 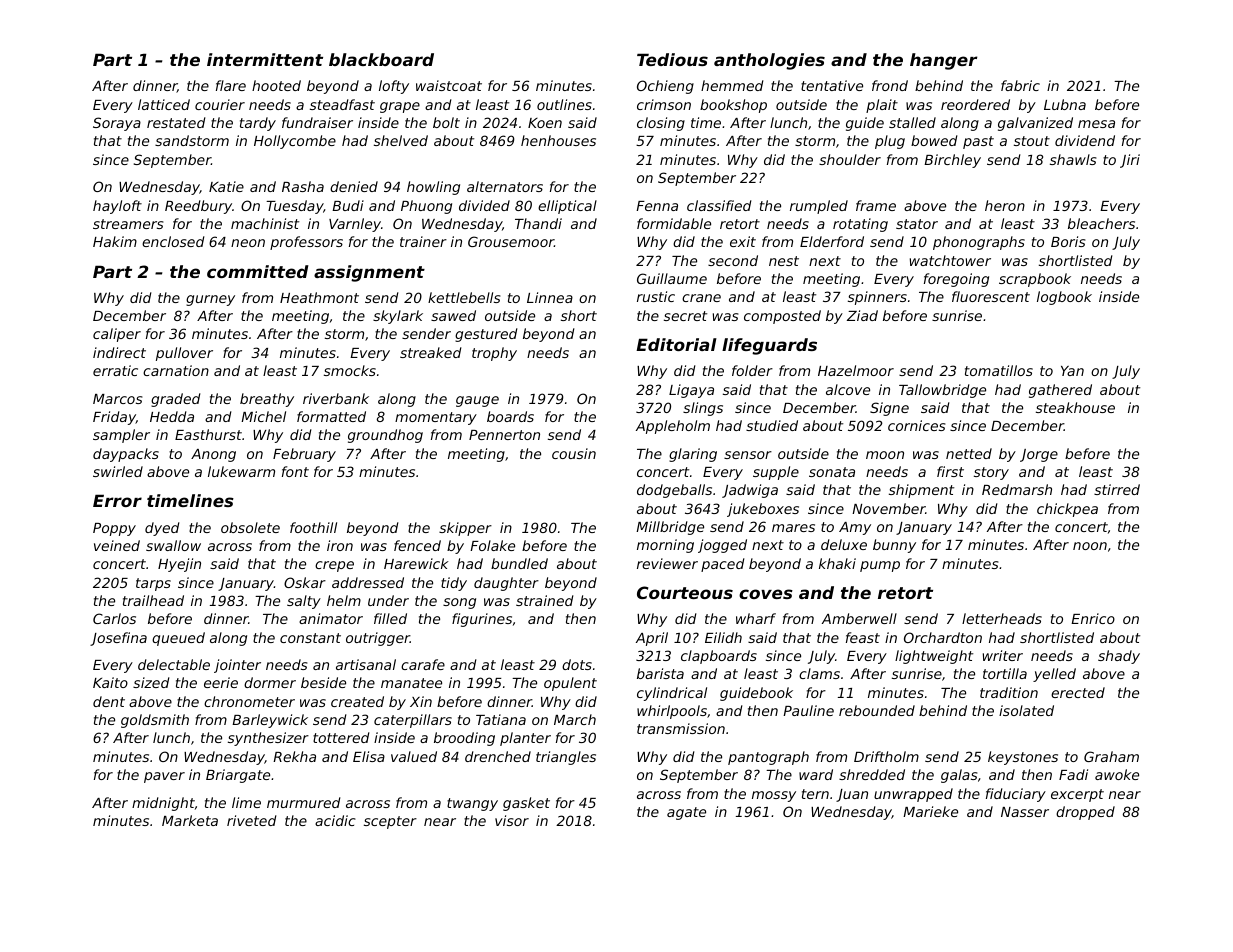 What do you see at coordinates (733, 106) in the image?
I see `bookshop` at bounding box center [733, 106].
